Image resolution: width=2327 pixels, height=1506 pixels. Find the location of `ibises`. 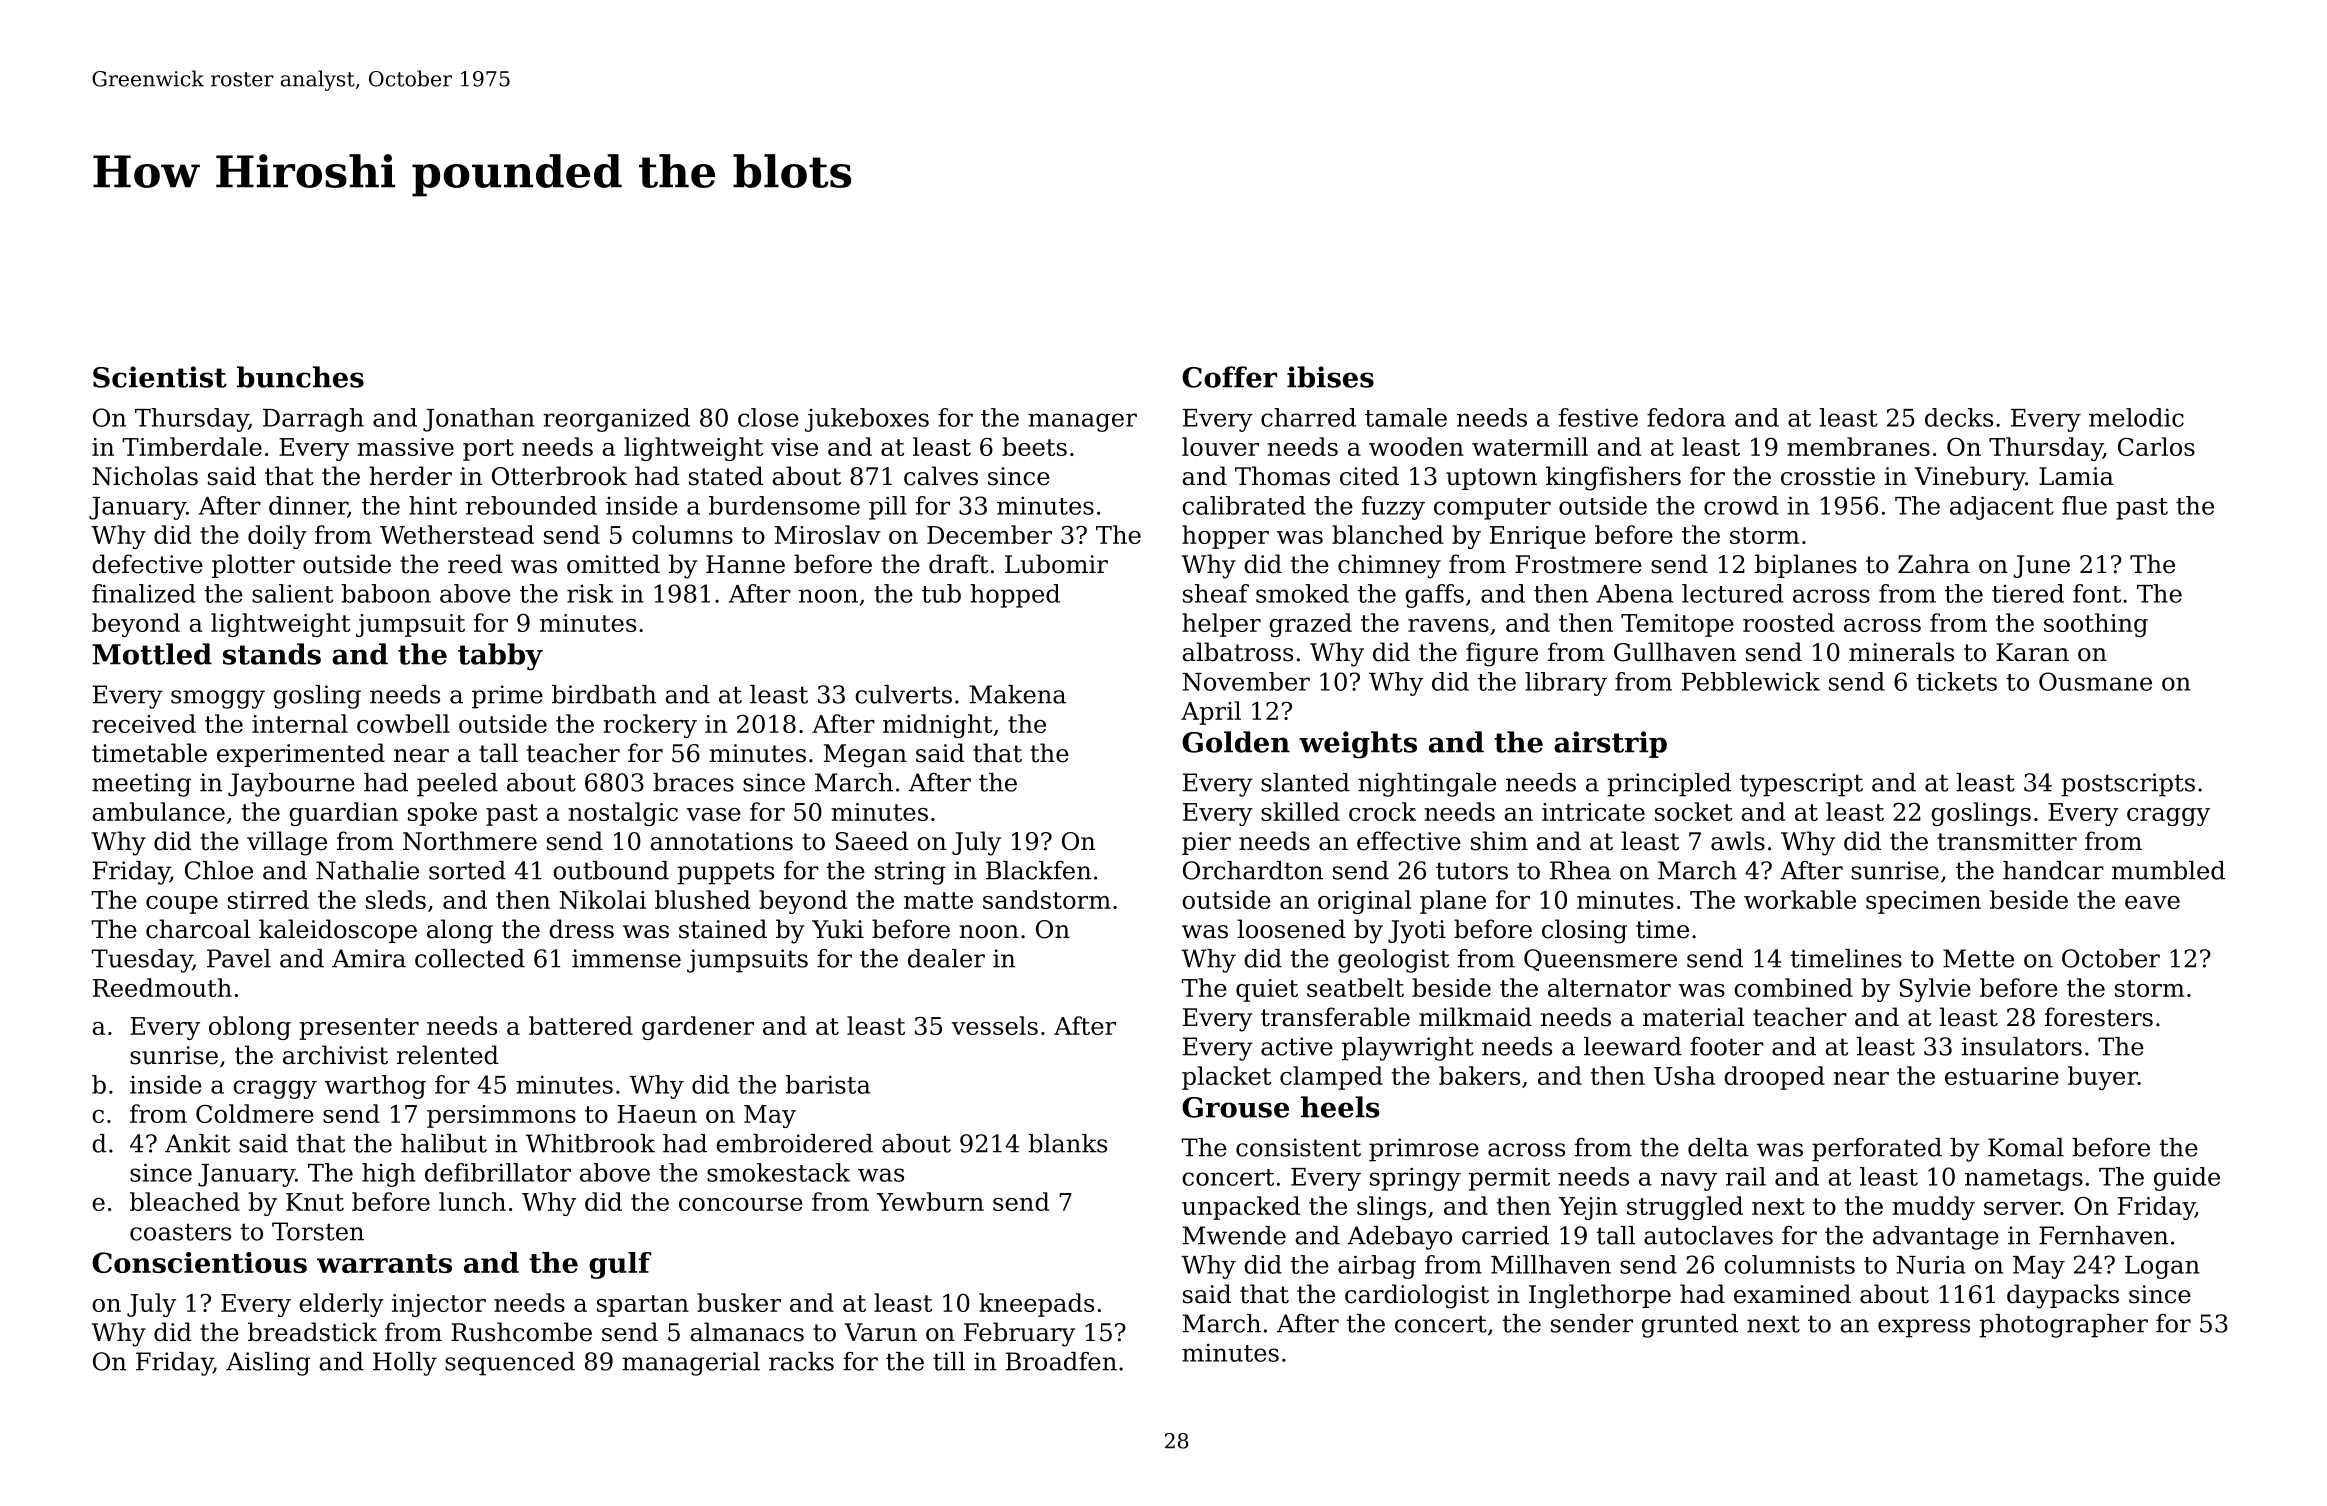

ibises is located at coordinates (1330, 377).
